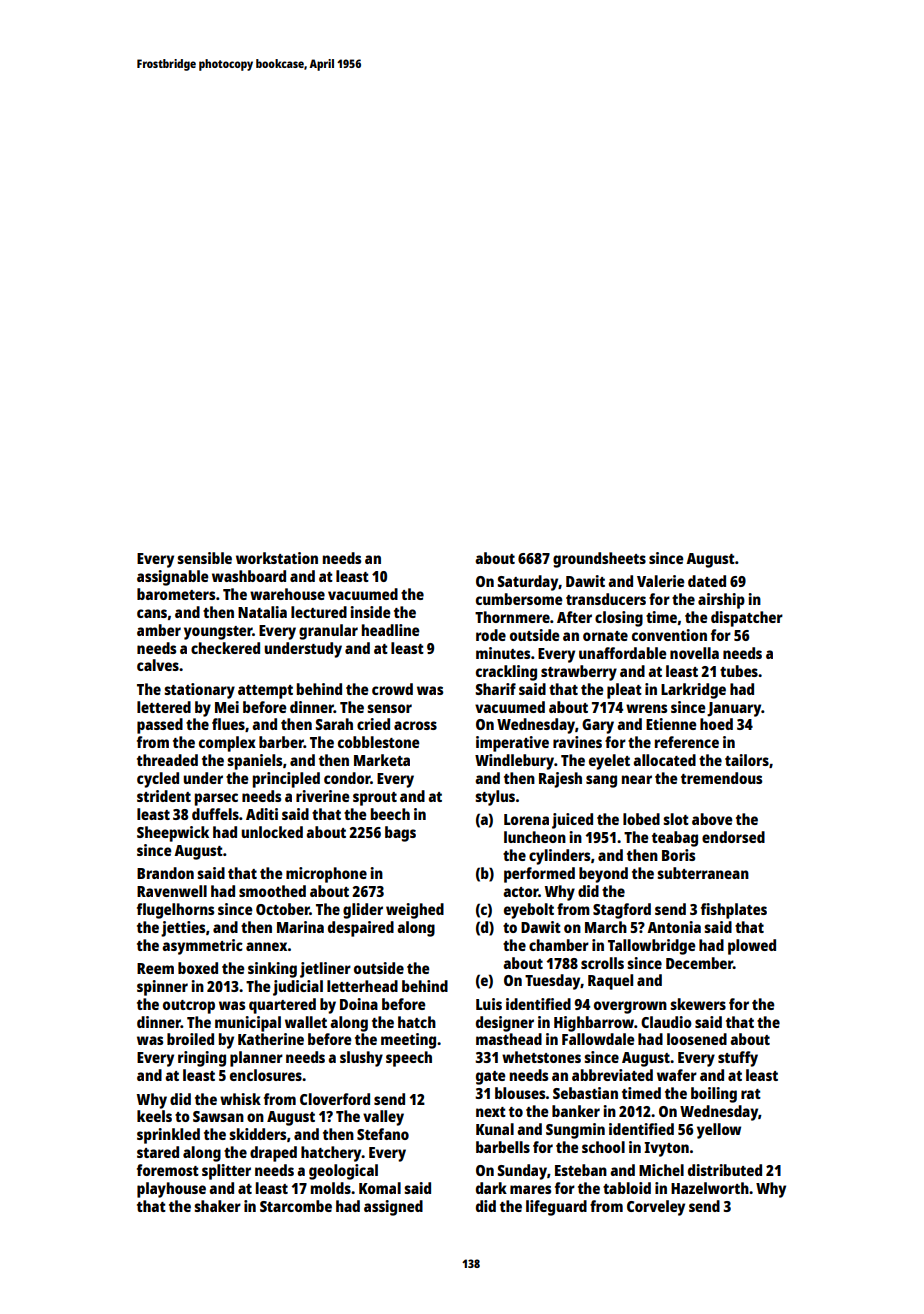 The height and width of the document is (1314, 924). I want to click on novella, so click(694, 653).
